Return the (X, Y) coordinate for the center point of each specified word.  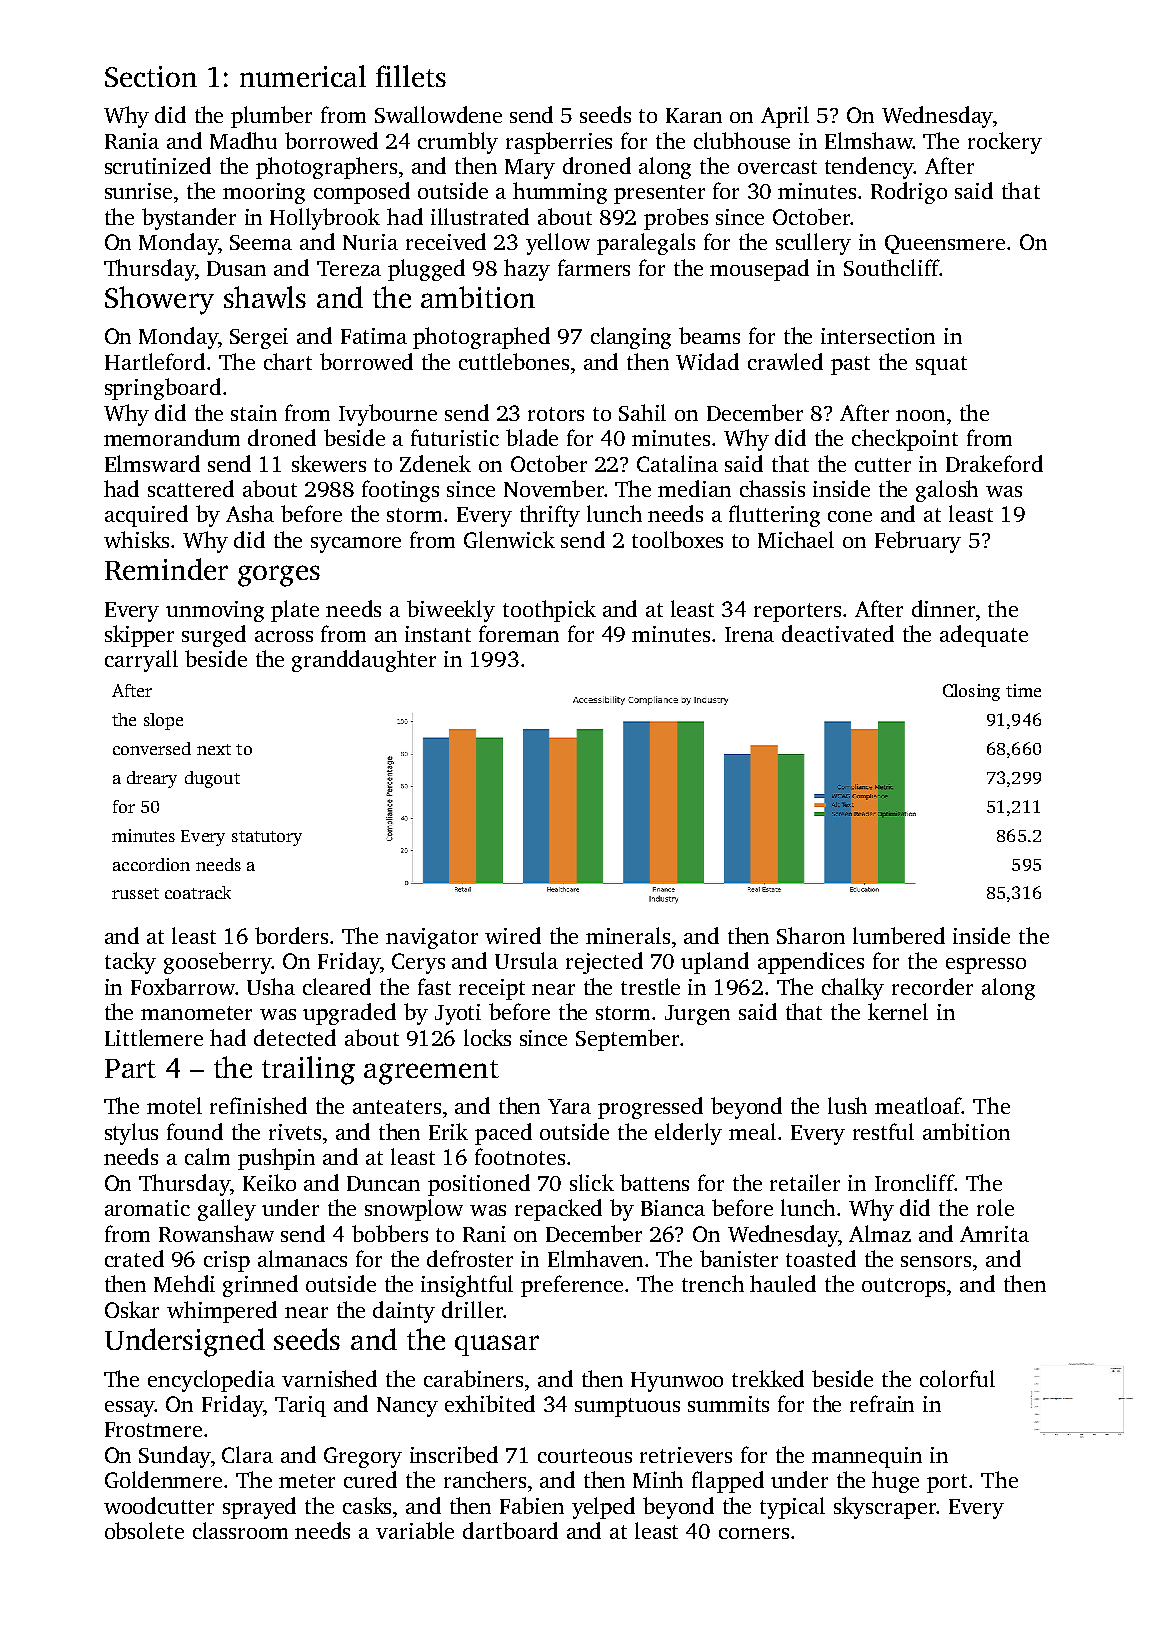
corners (754, 1533)
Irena (749, 634)
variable (415, 1530)
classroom (240, 1530)
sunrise (138, 191)
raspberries (559, 143)
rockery (1005, 143)
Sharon (811, 935)
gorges (279, 576)
